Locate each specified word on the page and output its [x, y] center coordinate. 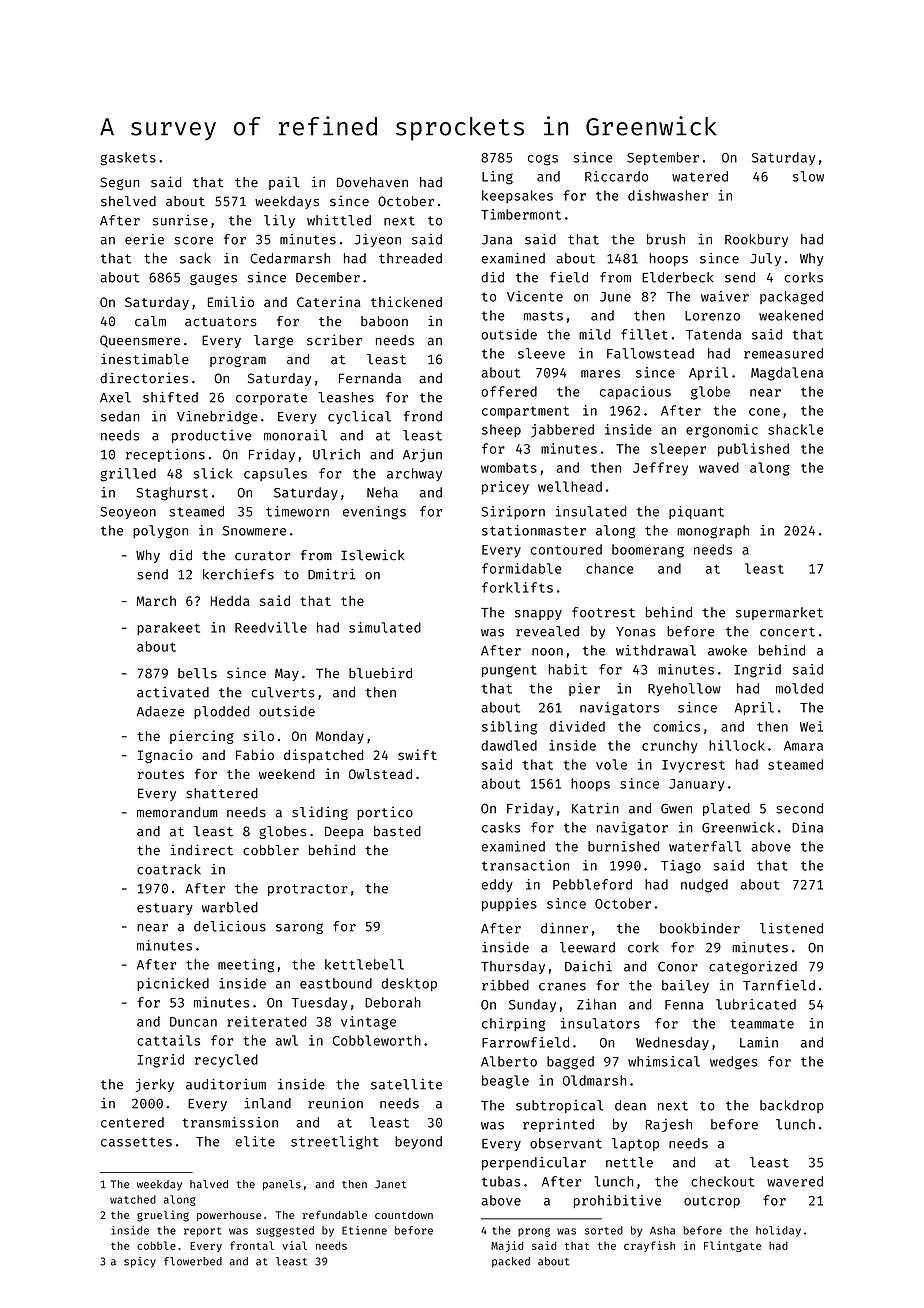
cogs [543, 160]
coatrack [169, 869]
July [765, 259]
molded [799, 688]
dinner [564, 928]
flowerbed [193, 1261]
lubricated [756, 1004]
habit [568, 669]
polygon [160, 532]
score [193, 241]
